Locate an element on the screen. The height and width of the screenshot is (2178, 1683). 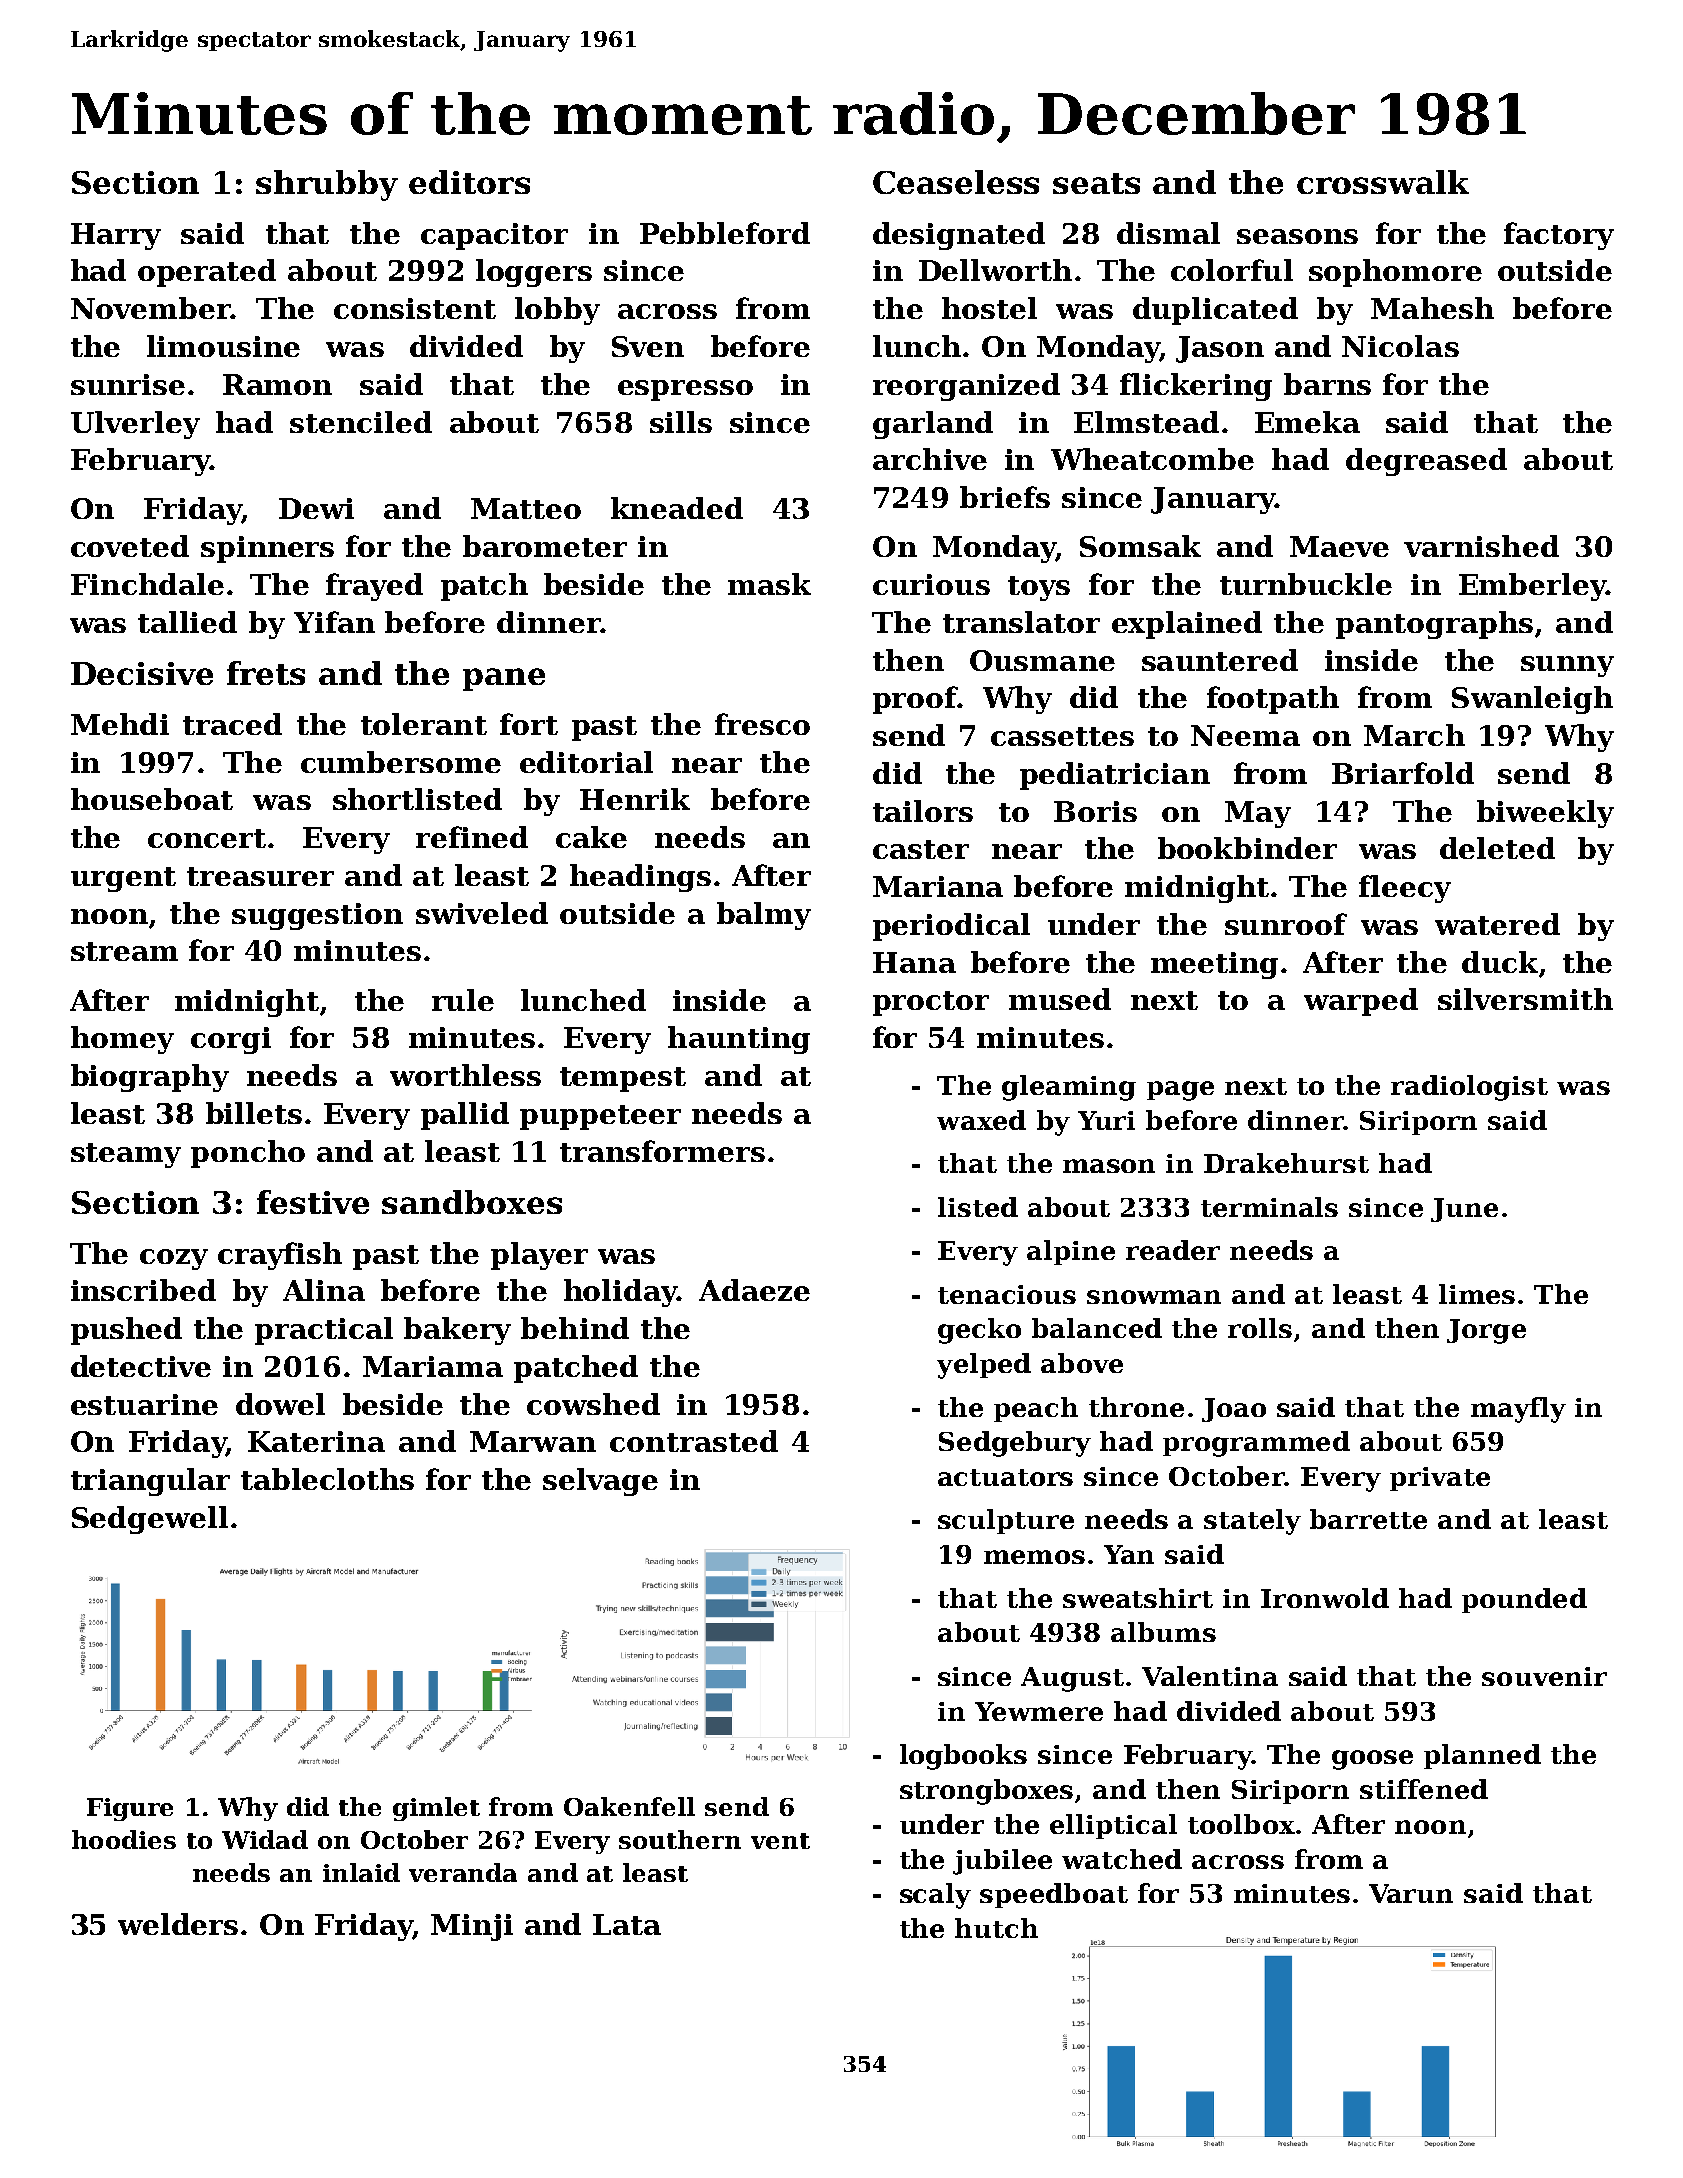
sculpture is located at coordinates (1006, 1521).
